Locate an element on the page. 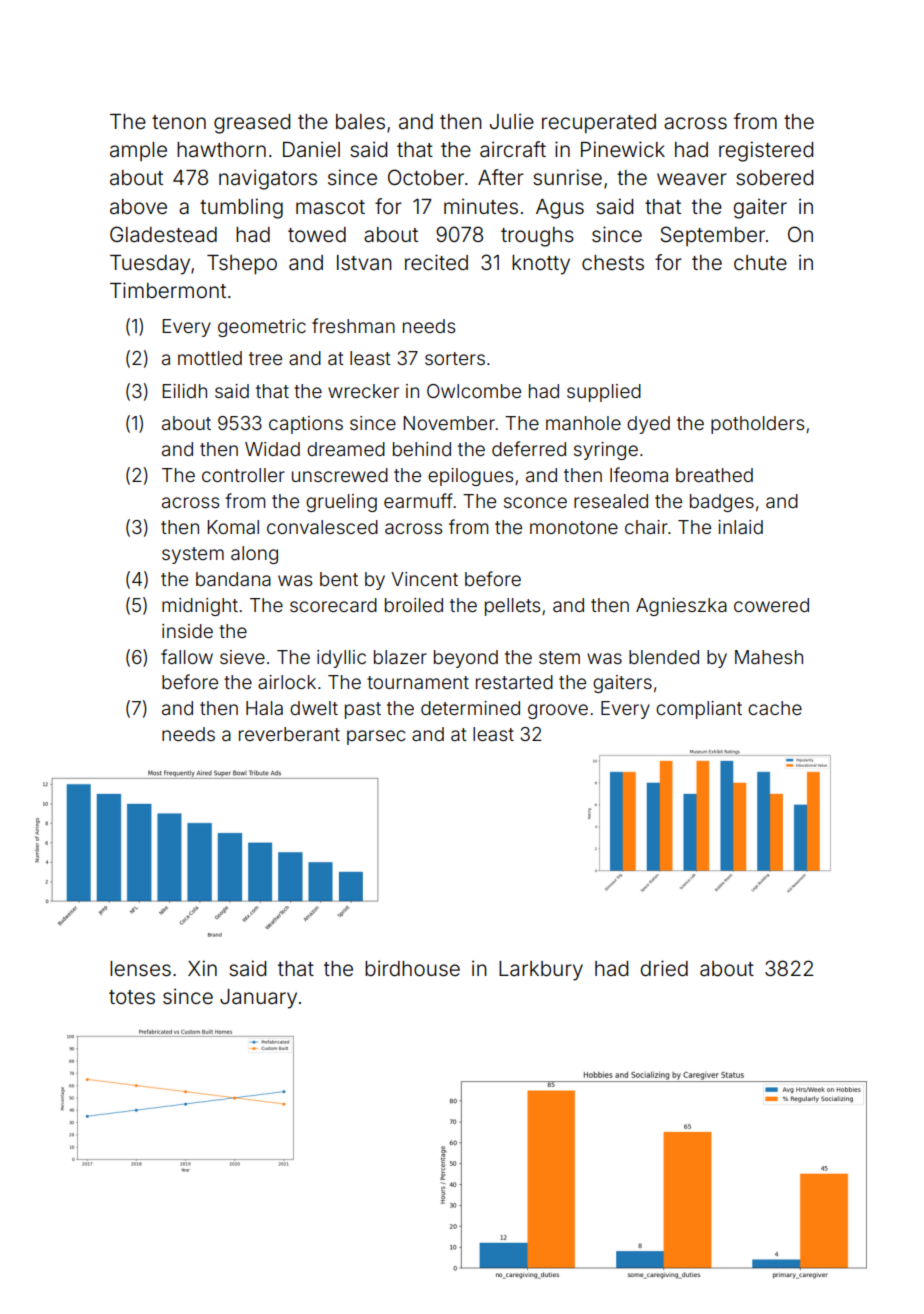  cowered is located at coordinates (771, 605).
